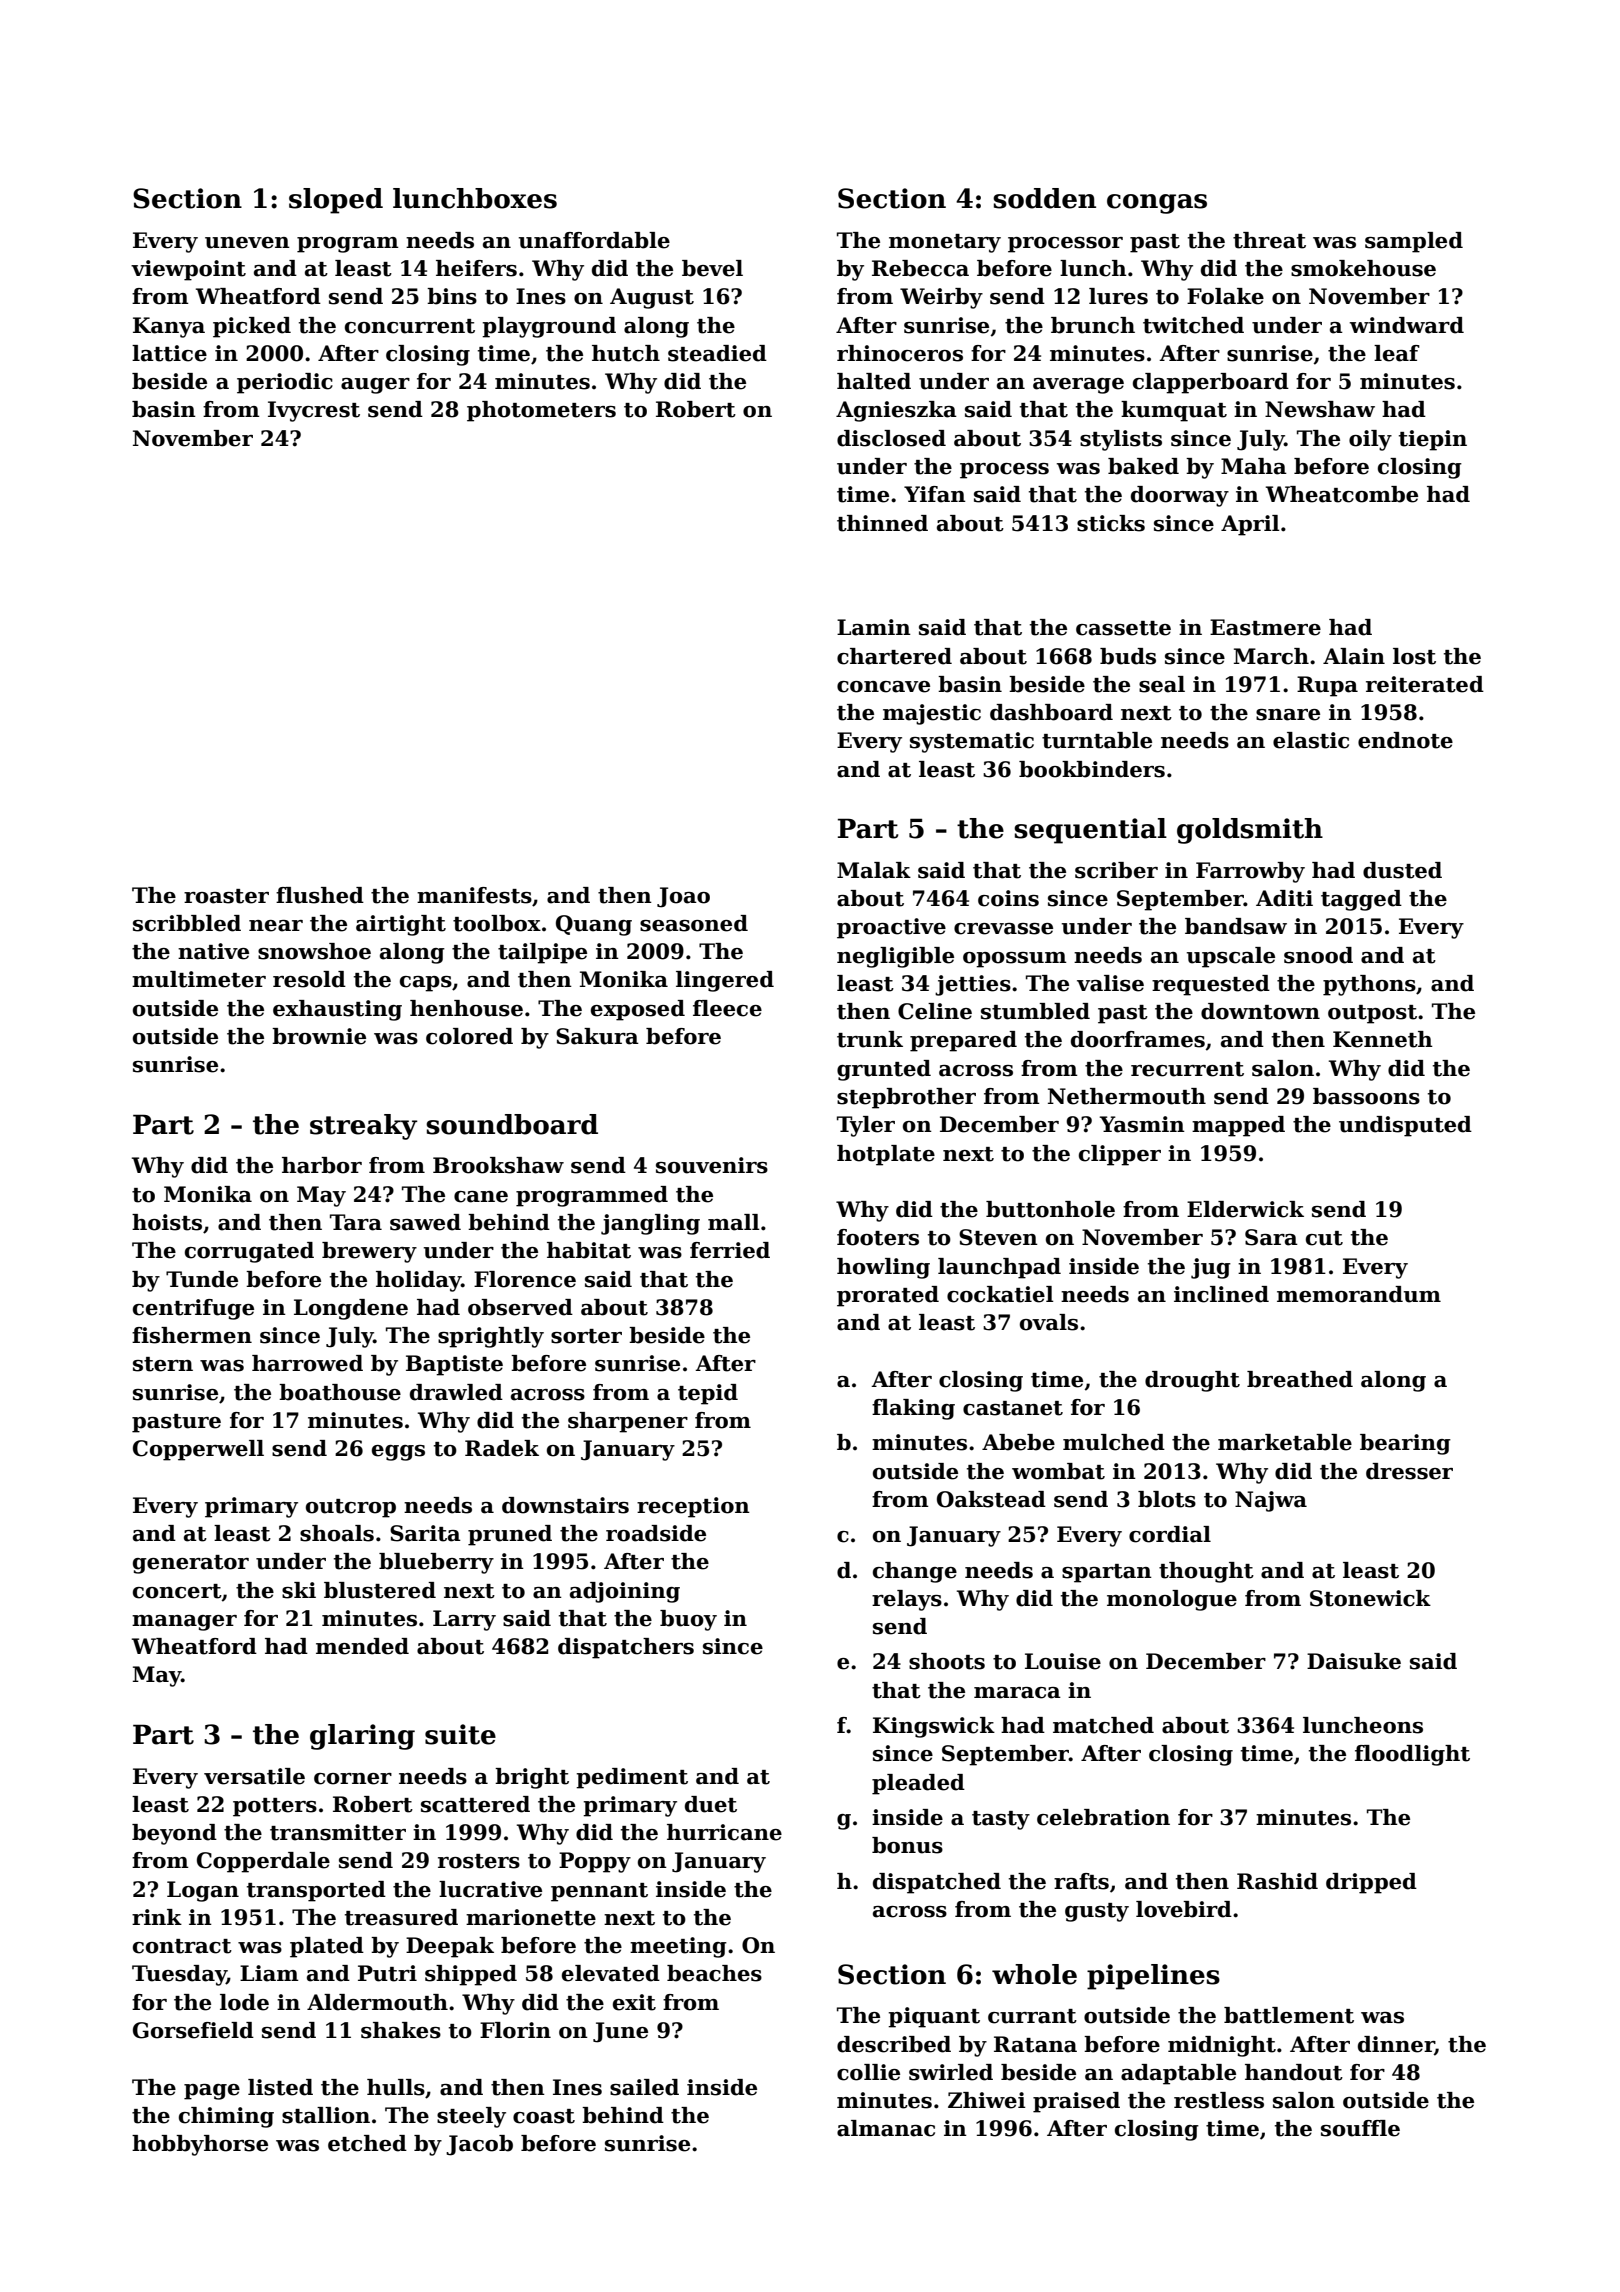  Describe the element at coordinates (1044, 198) in the document. I see `sodden` at that location.
